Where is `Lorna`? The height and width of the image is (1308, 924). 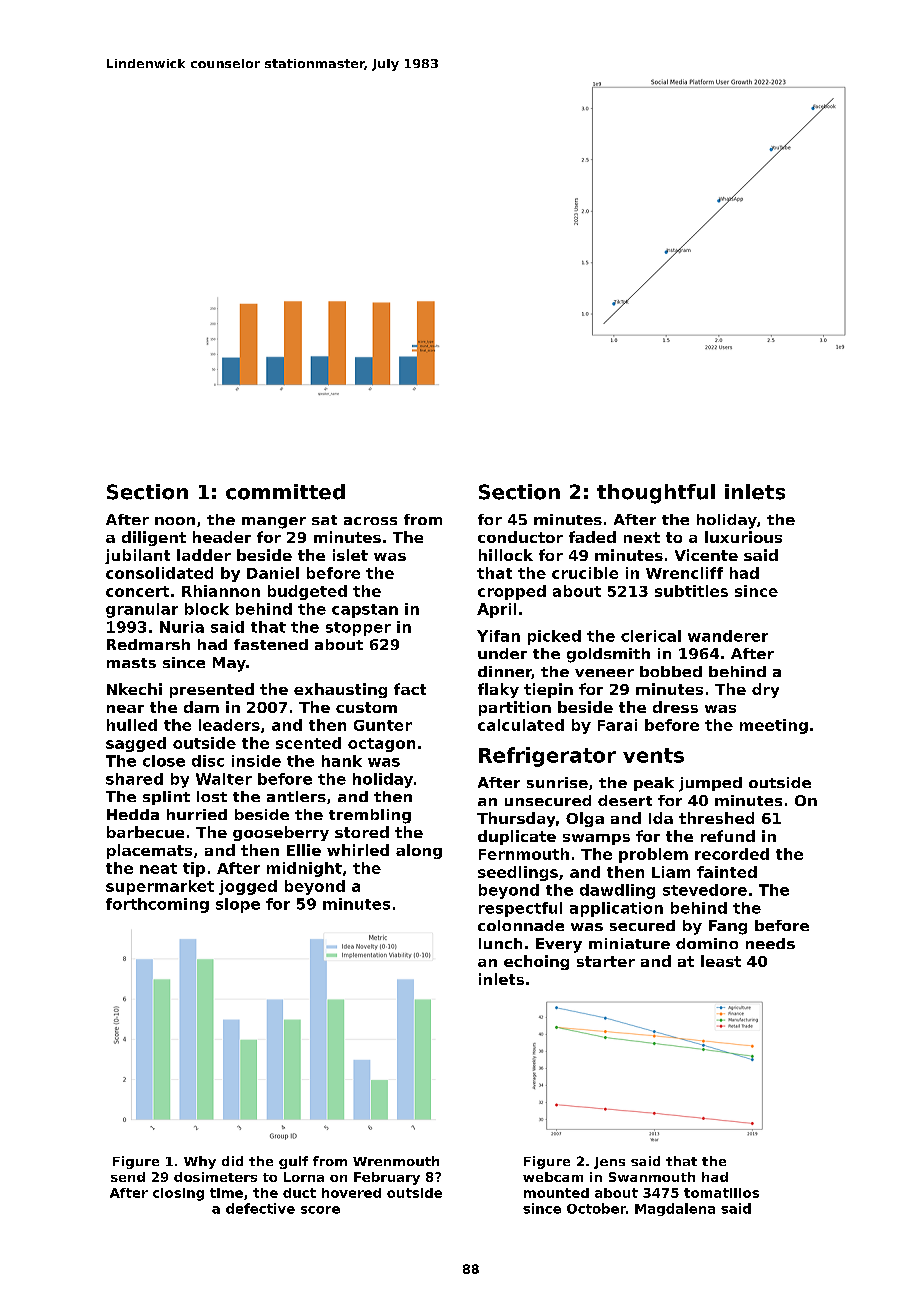
Lorna is located at coordinates (304, 1177).
